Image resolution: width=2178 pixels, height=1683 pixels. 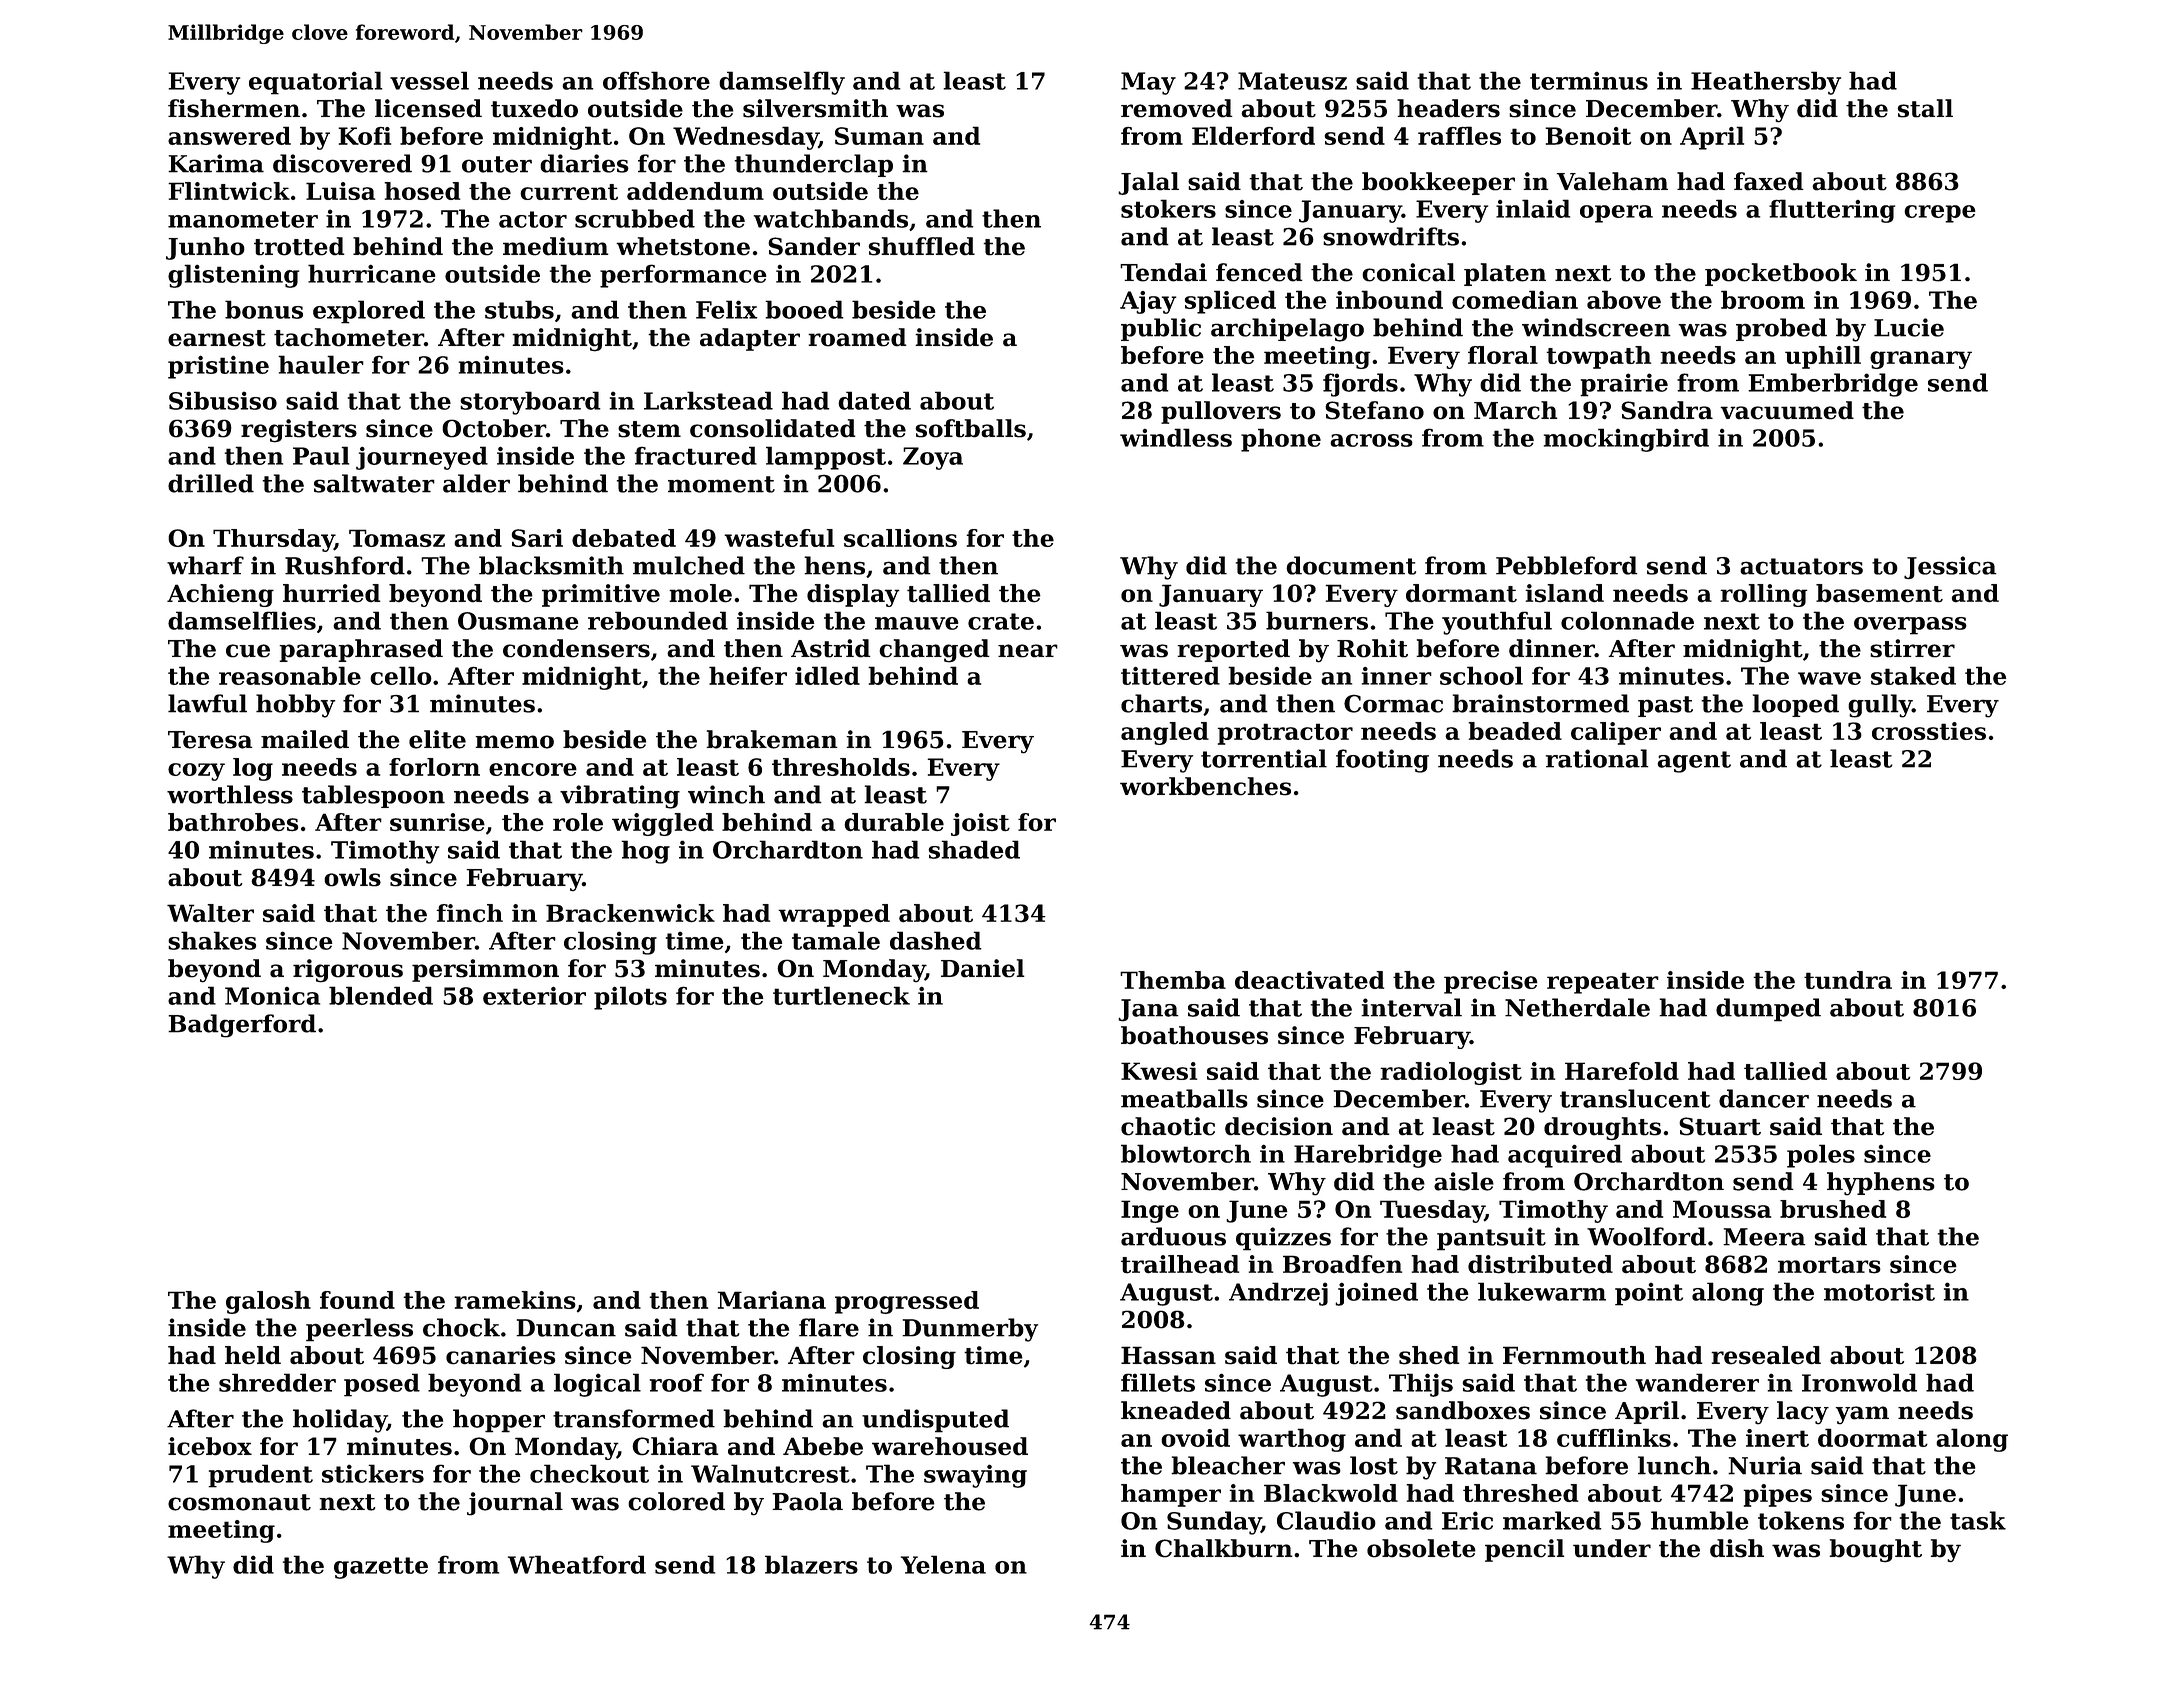 What do you see at coordinates (1921, 360) in the page?
I see `granary` at bounding box center [1921, 360].
